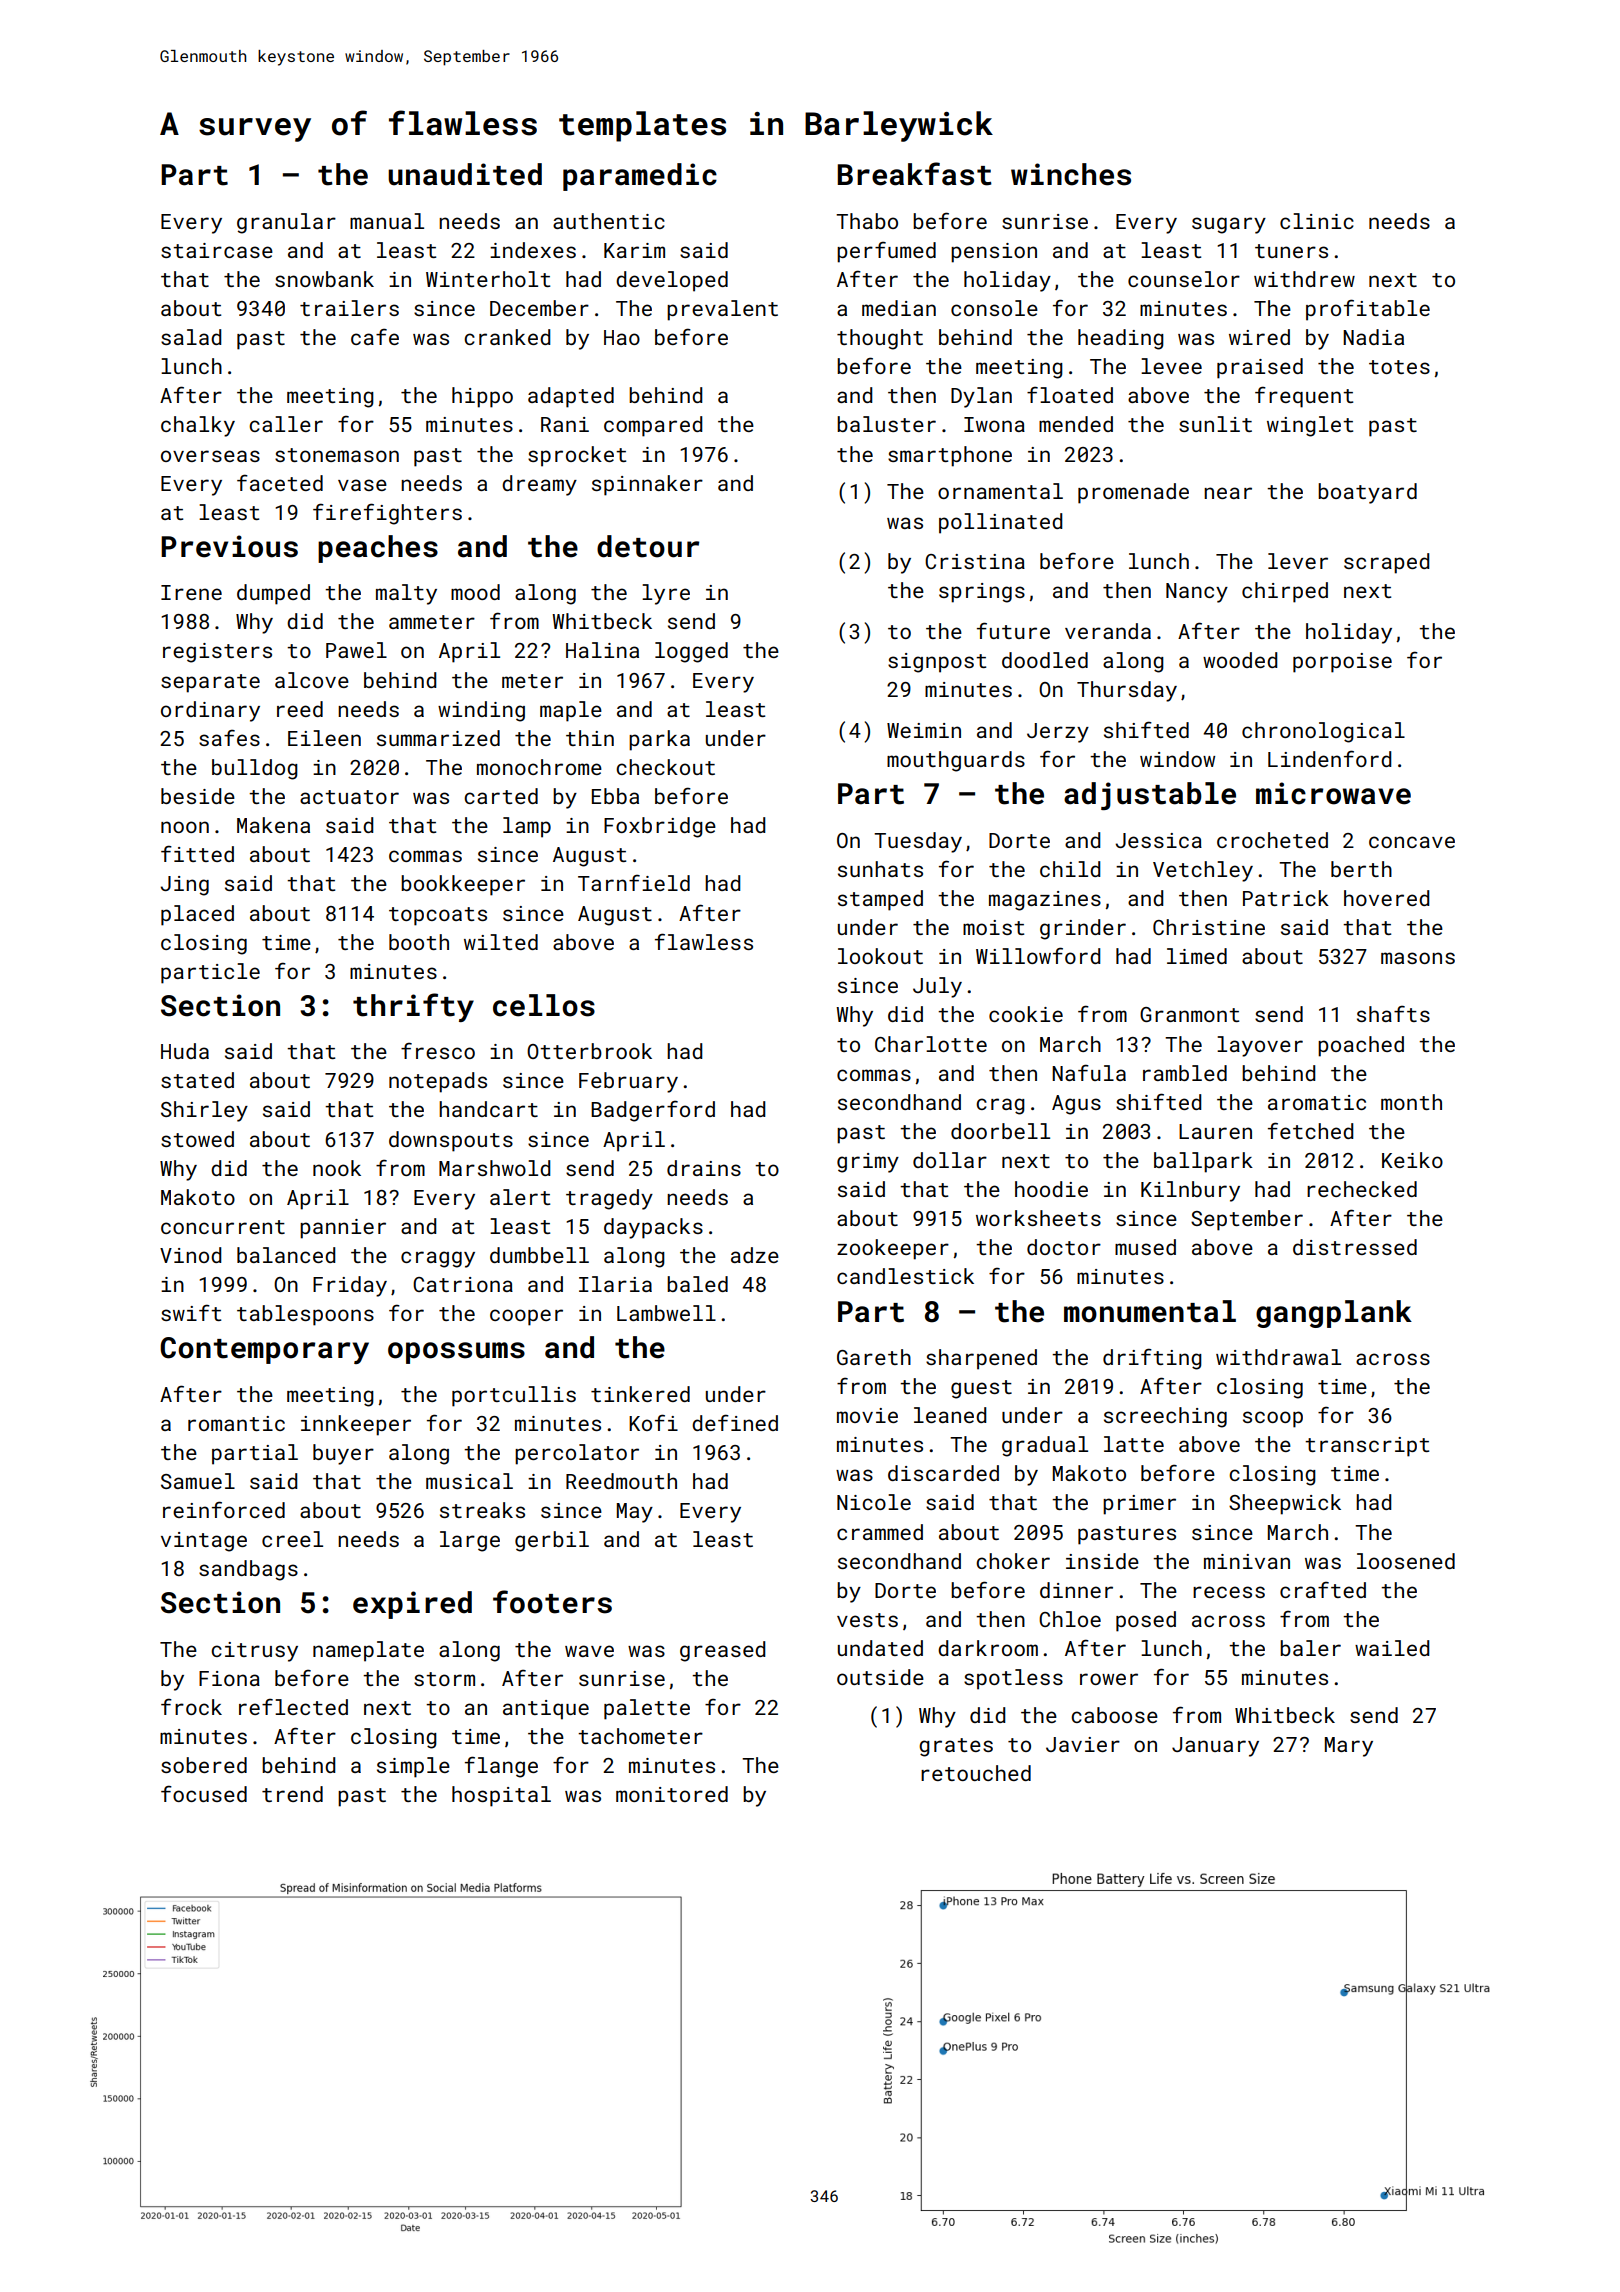 Image resolution: width=1620 pixels, height=2292 pixels. What do you see at coordinates (255, 769) in the screenshot?
I see `bulldog` at bounding box center [255, 769].
